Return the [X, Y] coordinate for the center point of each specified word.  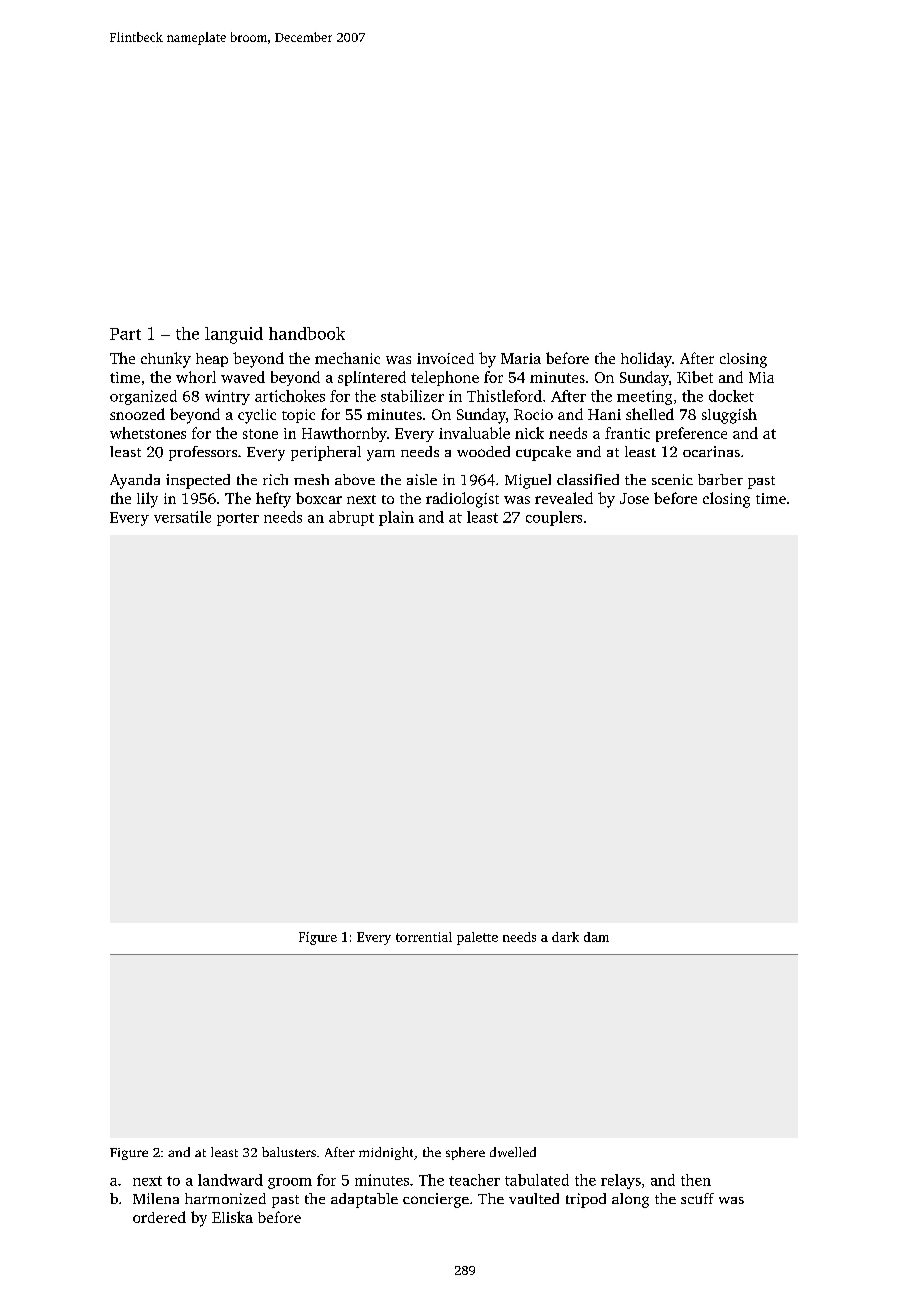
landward [230, 1180]
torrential [424, 937]
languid [234, 335]
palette [477, 938]
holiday [646, 360]
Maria [521, 358]
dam [596, 937]
